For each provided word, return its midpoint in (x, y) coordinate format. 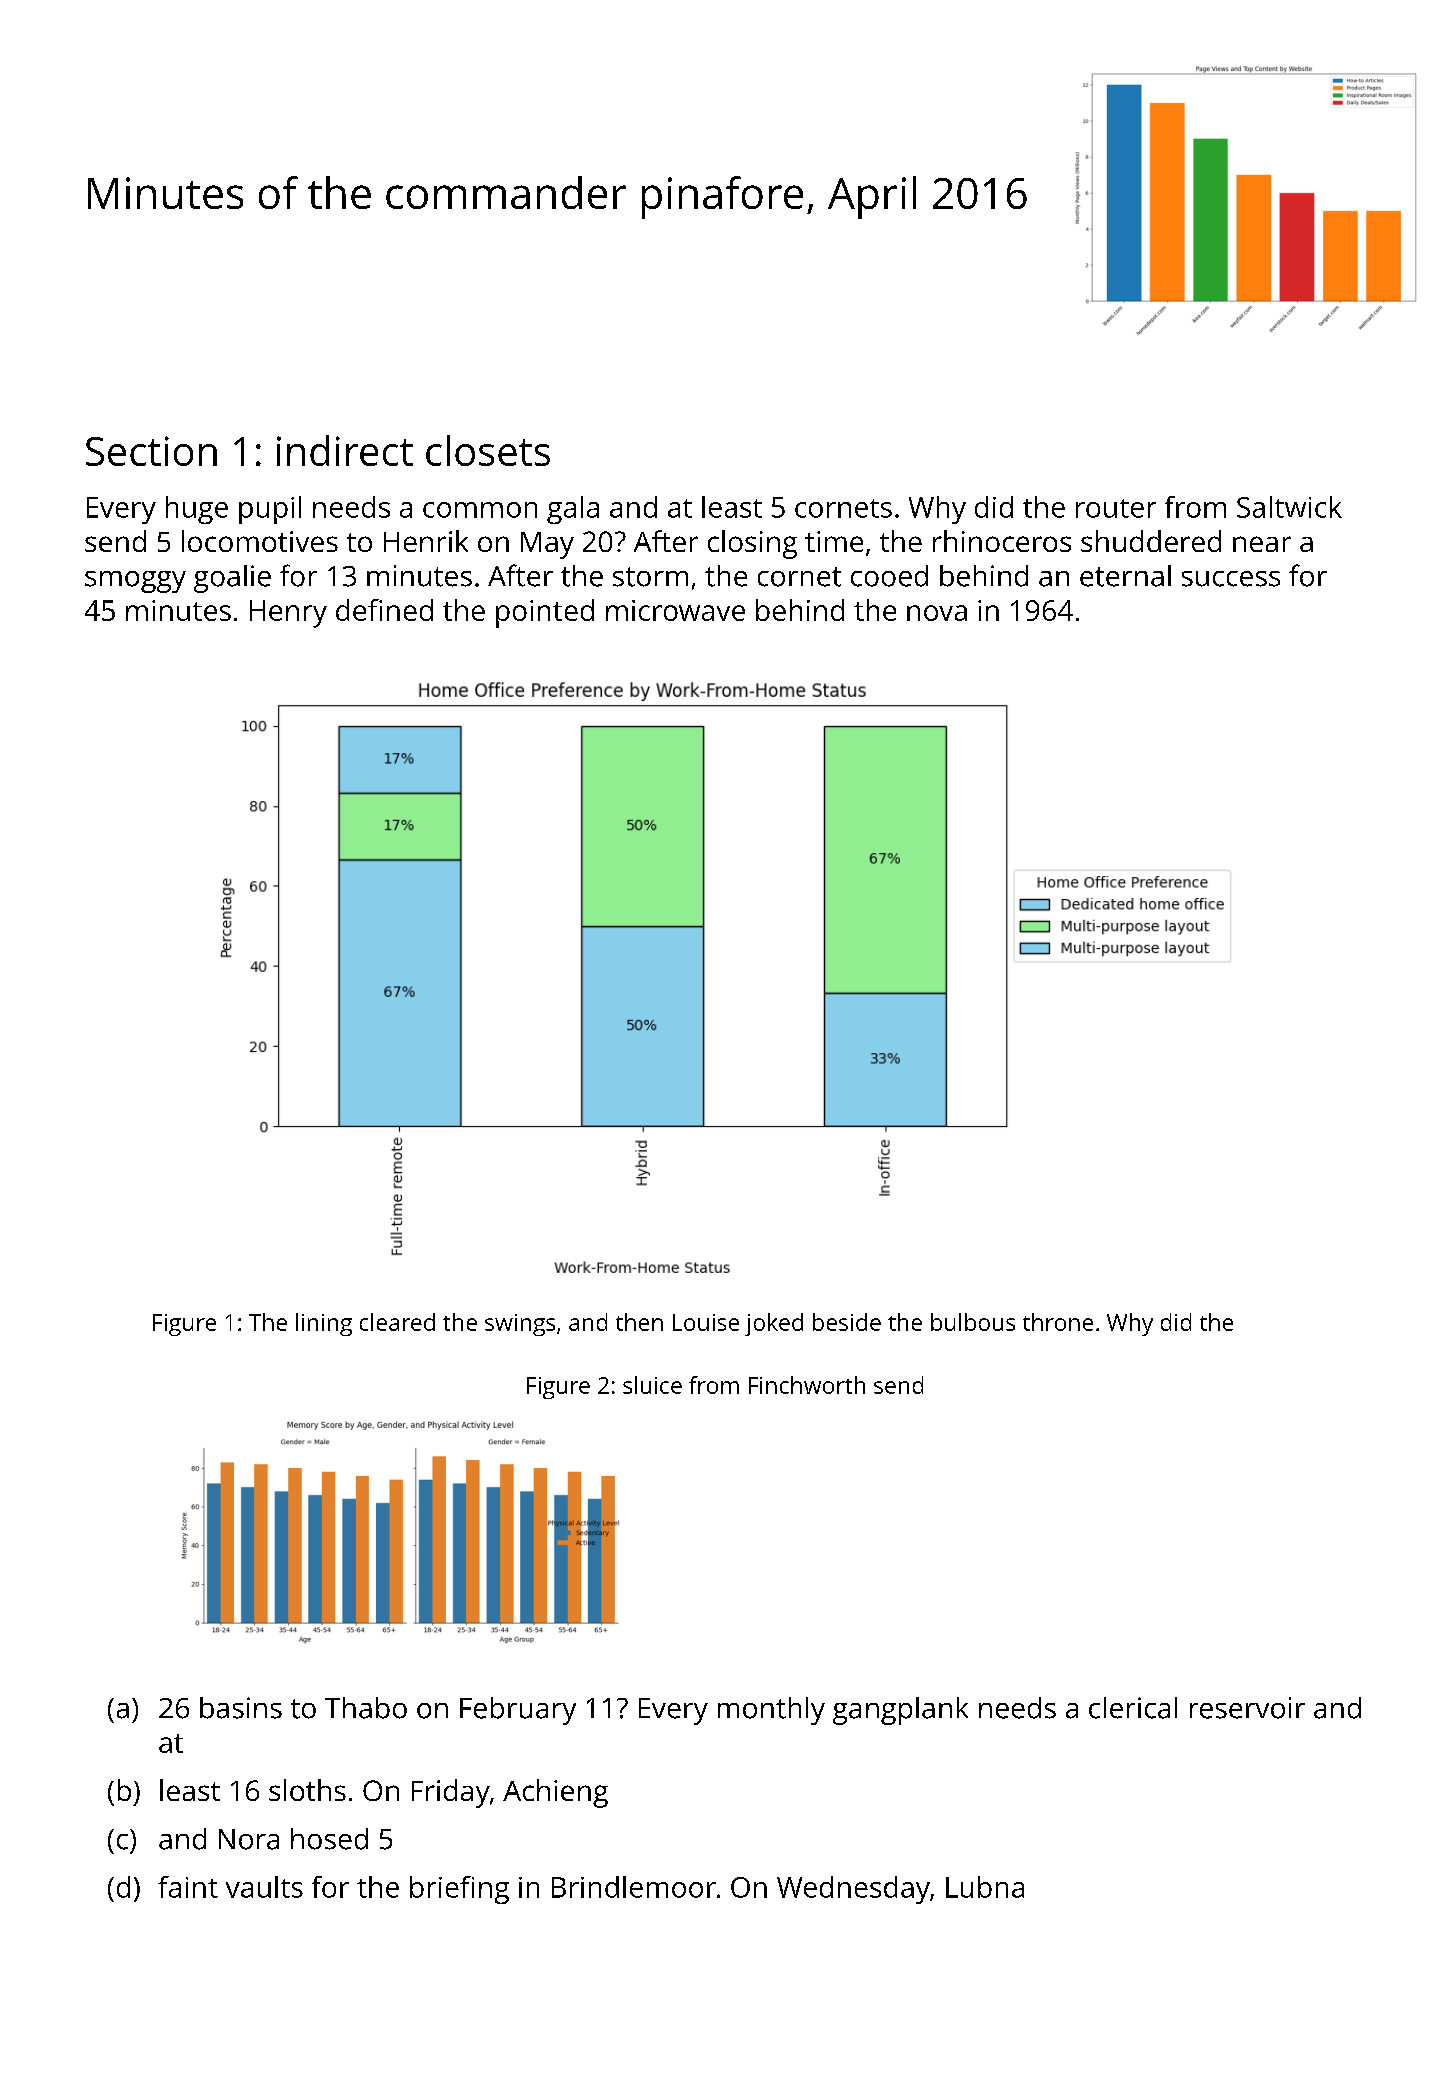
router (1116, 508)
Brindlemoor (634, 1887)
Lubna (985, 1887)
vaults (264, 1887)
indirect (345, 450)
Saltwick (1289, 507)
